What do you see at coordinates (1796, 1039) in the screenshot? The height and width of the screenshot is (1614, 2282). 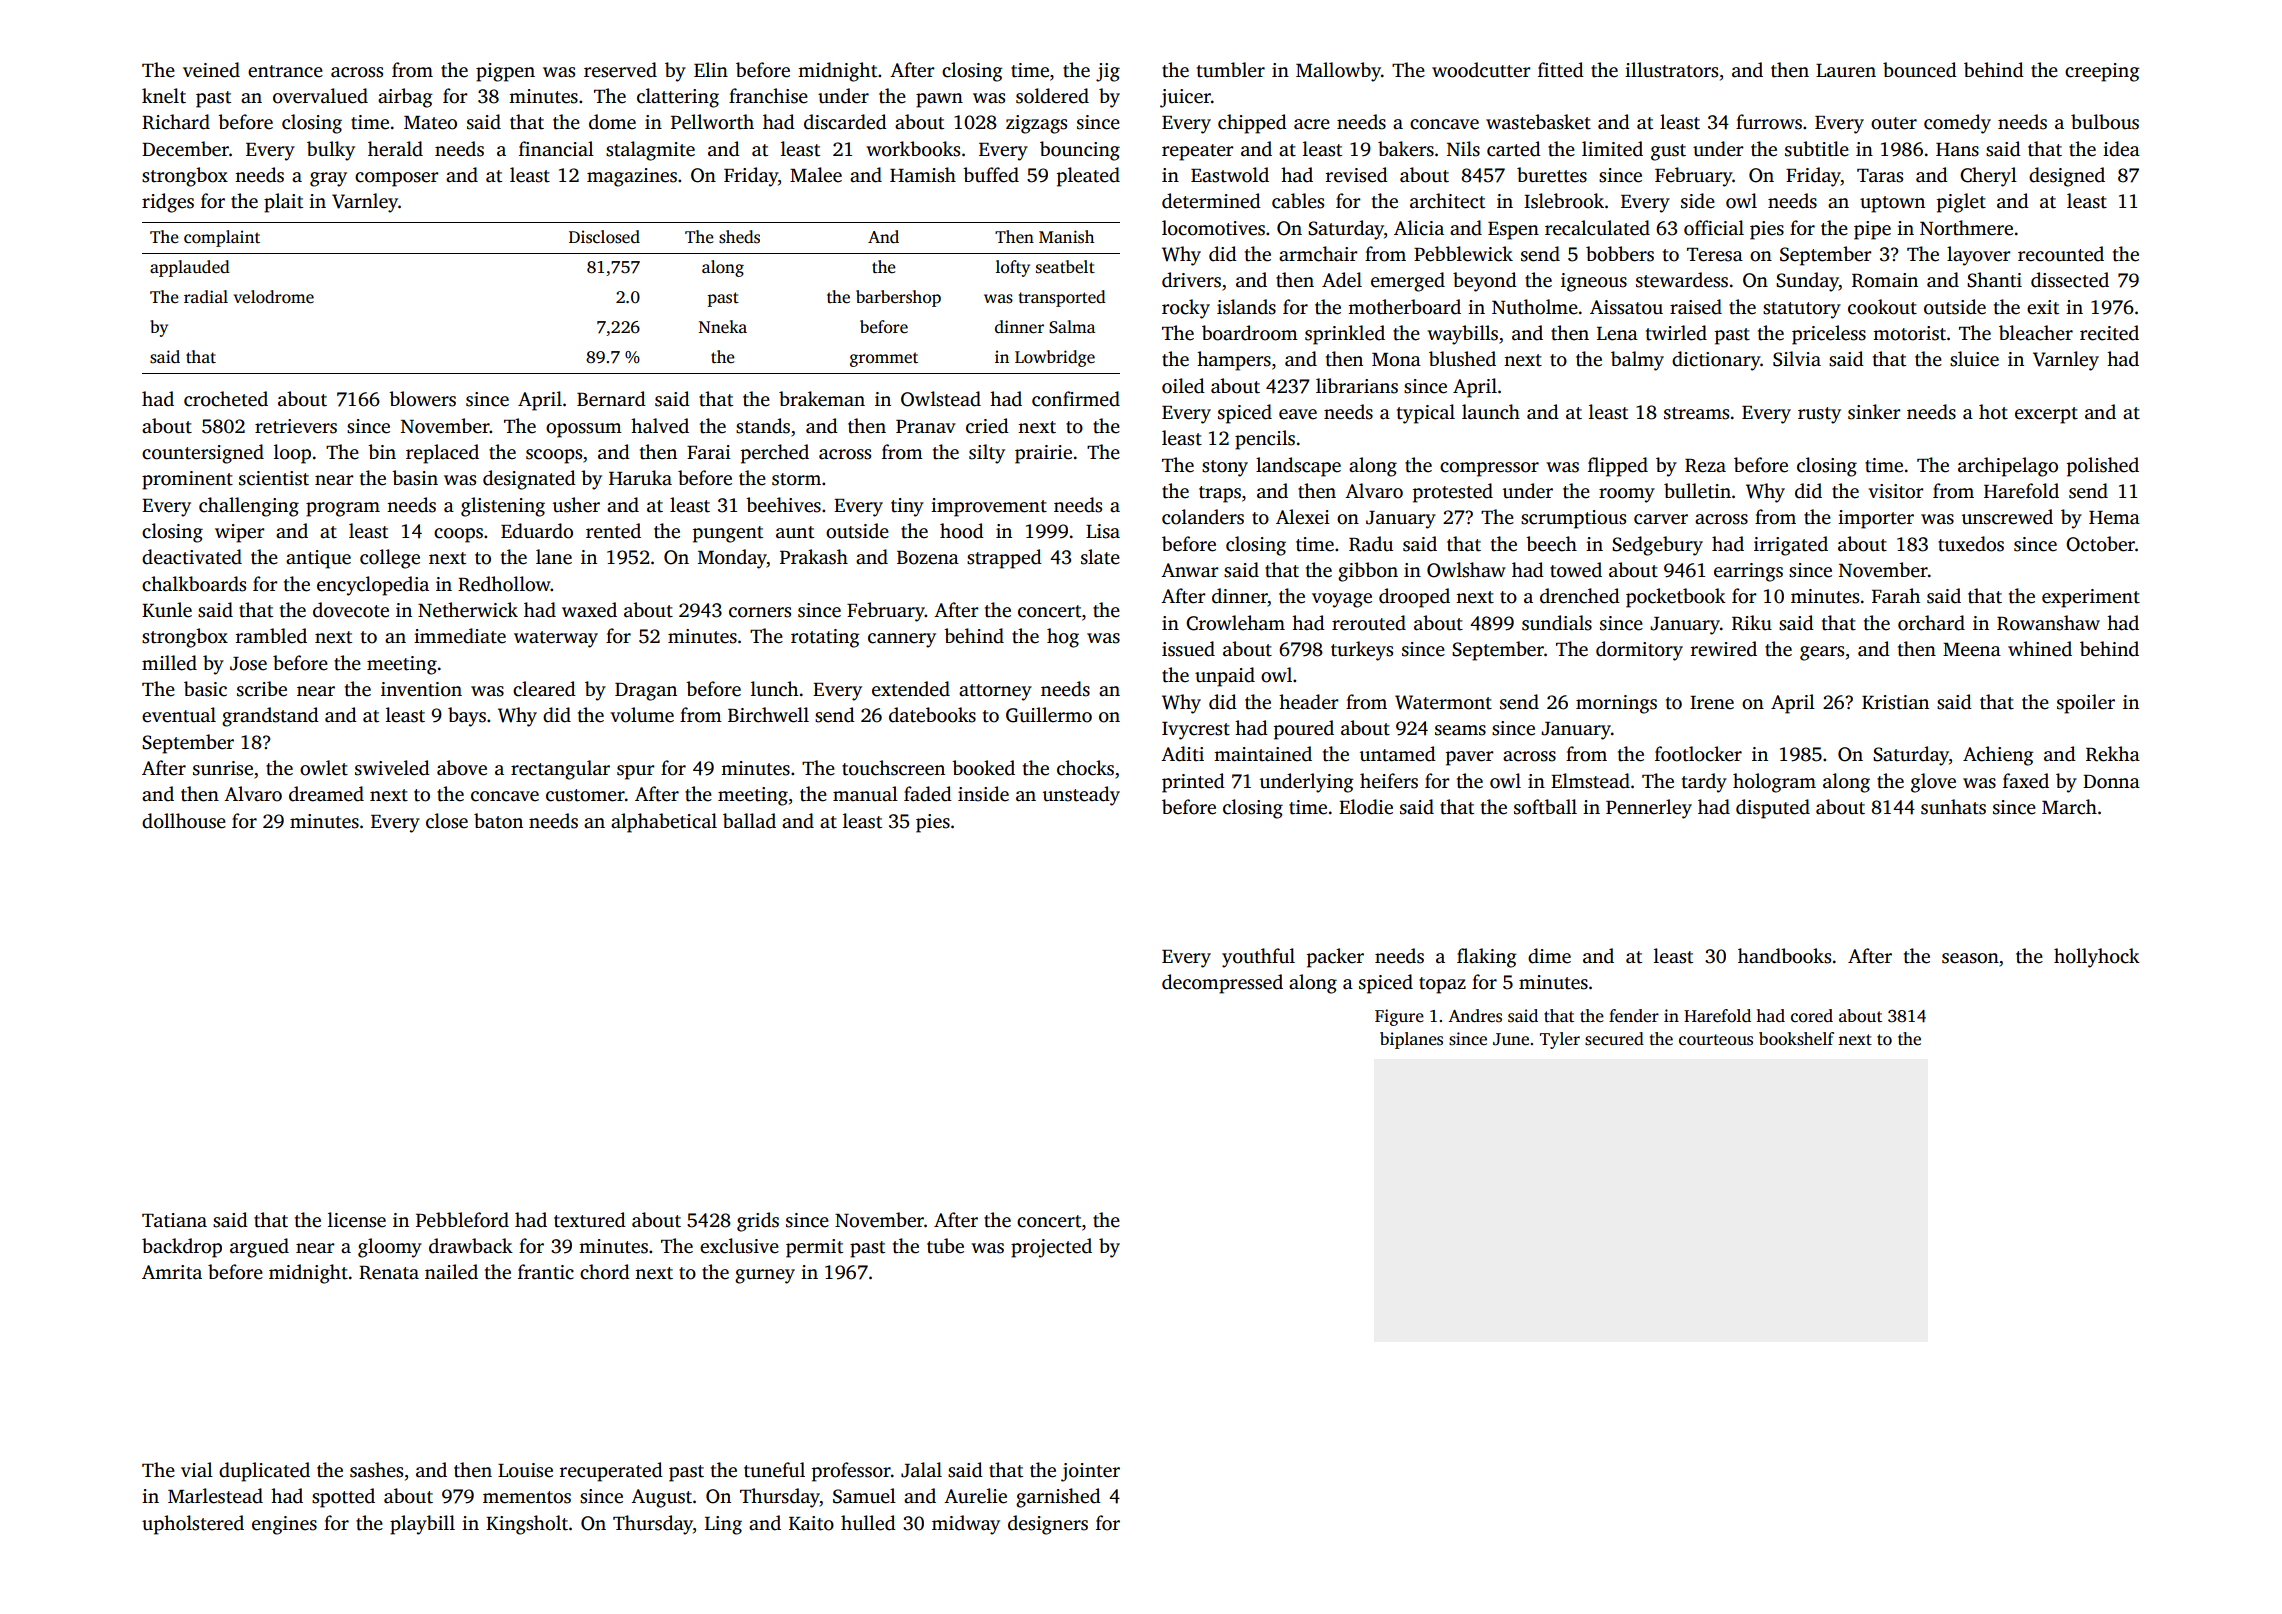 I see `bookshelf` at bounding box center [1796, 1039].
